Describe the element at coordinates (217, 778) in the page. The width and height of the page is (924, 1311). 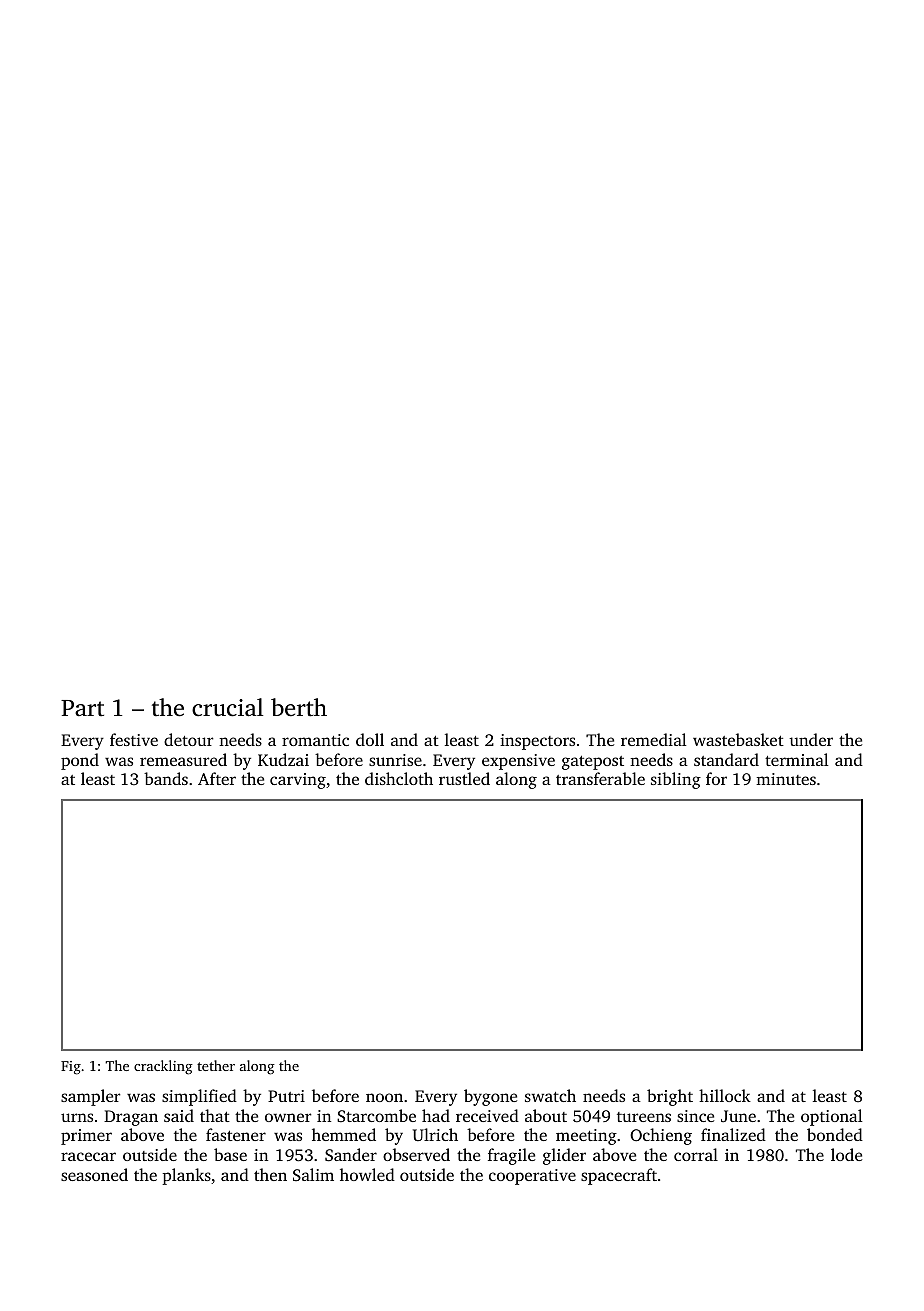
I see `After` at that location.
